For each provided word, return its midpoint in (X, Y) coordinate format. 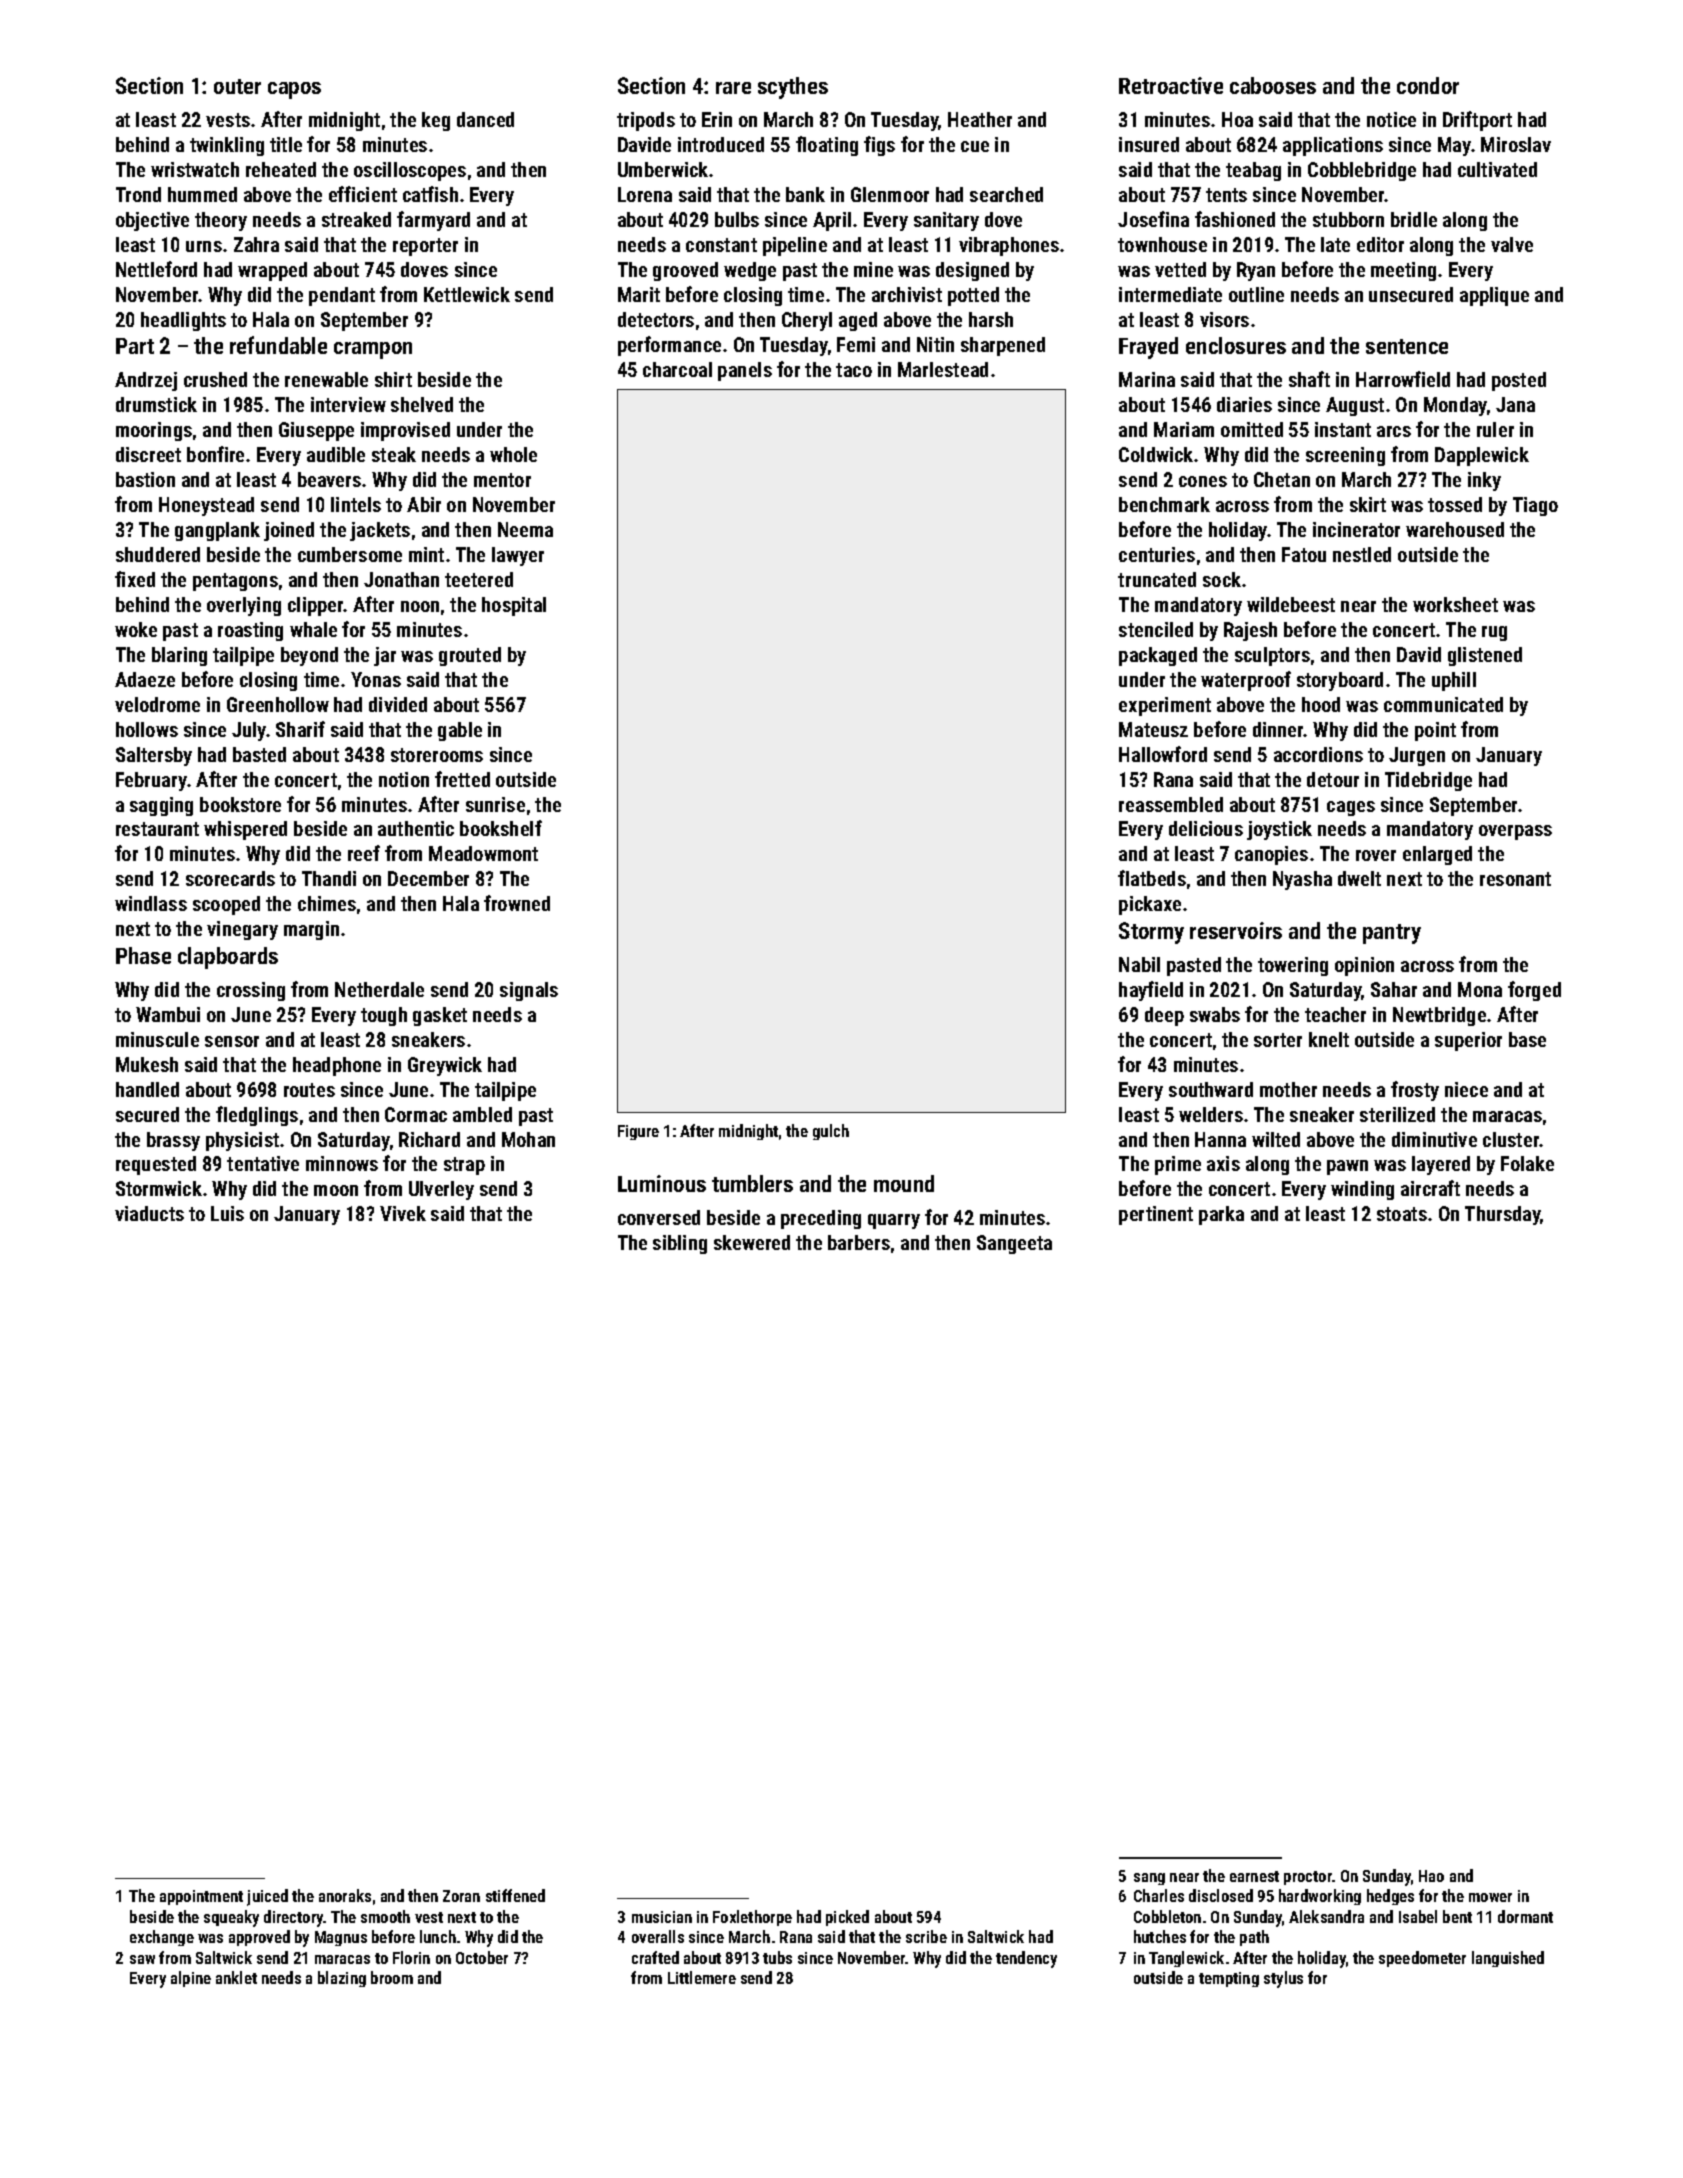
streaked (356, 219)
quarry (894, 1221)
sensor (232, 1041)
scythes (793, 88)
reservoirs (1236, 930)
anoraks (345, 1895)
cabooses (1273, 85)
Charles (1159, 1895)
